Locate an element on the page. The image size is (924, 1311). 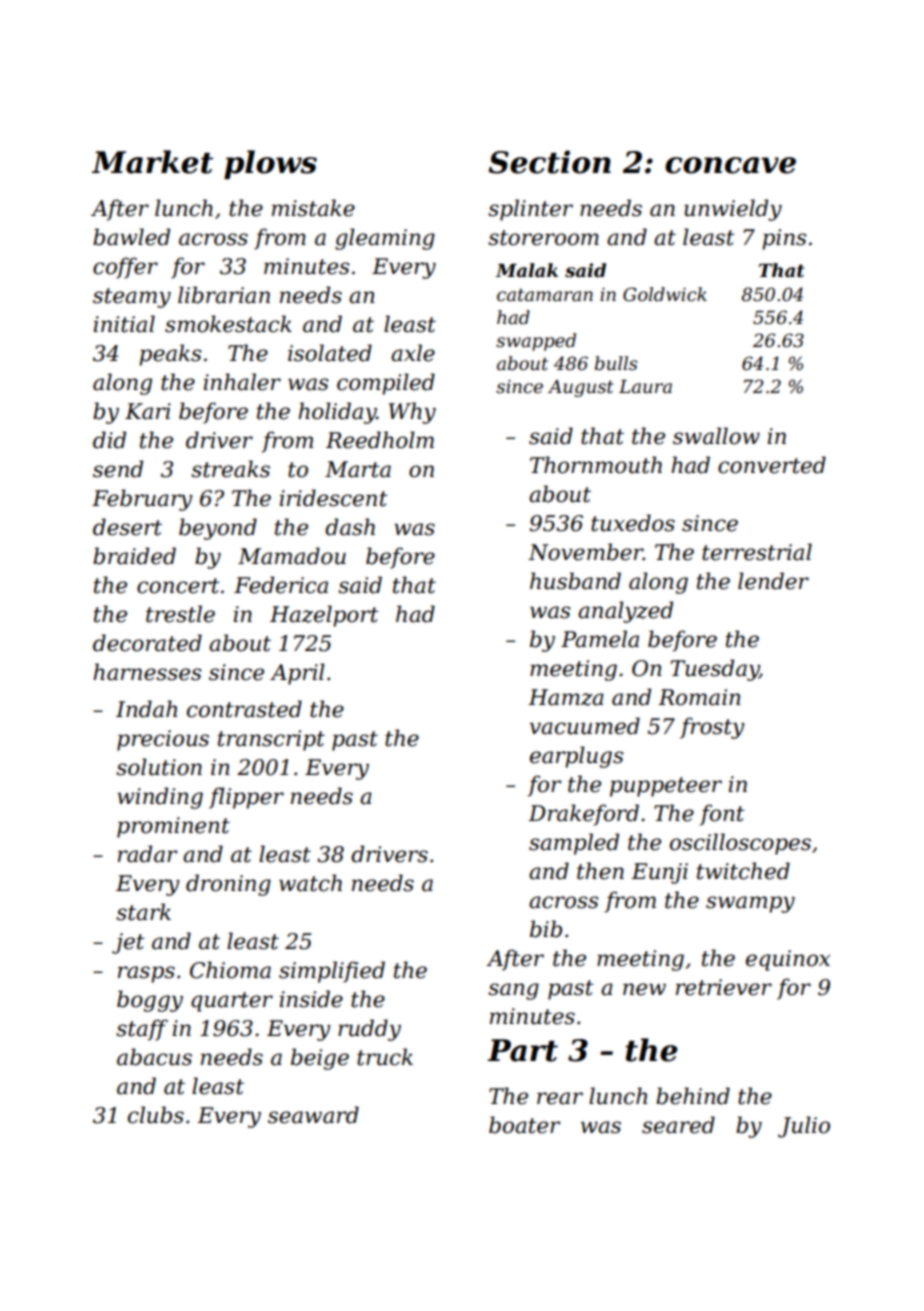
Hamza is located at coordinates (566, 697).
